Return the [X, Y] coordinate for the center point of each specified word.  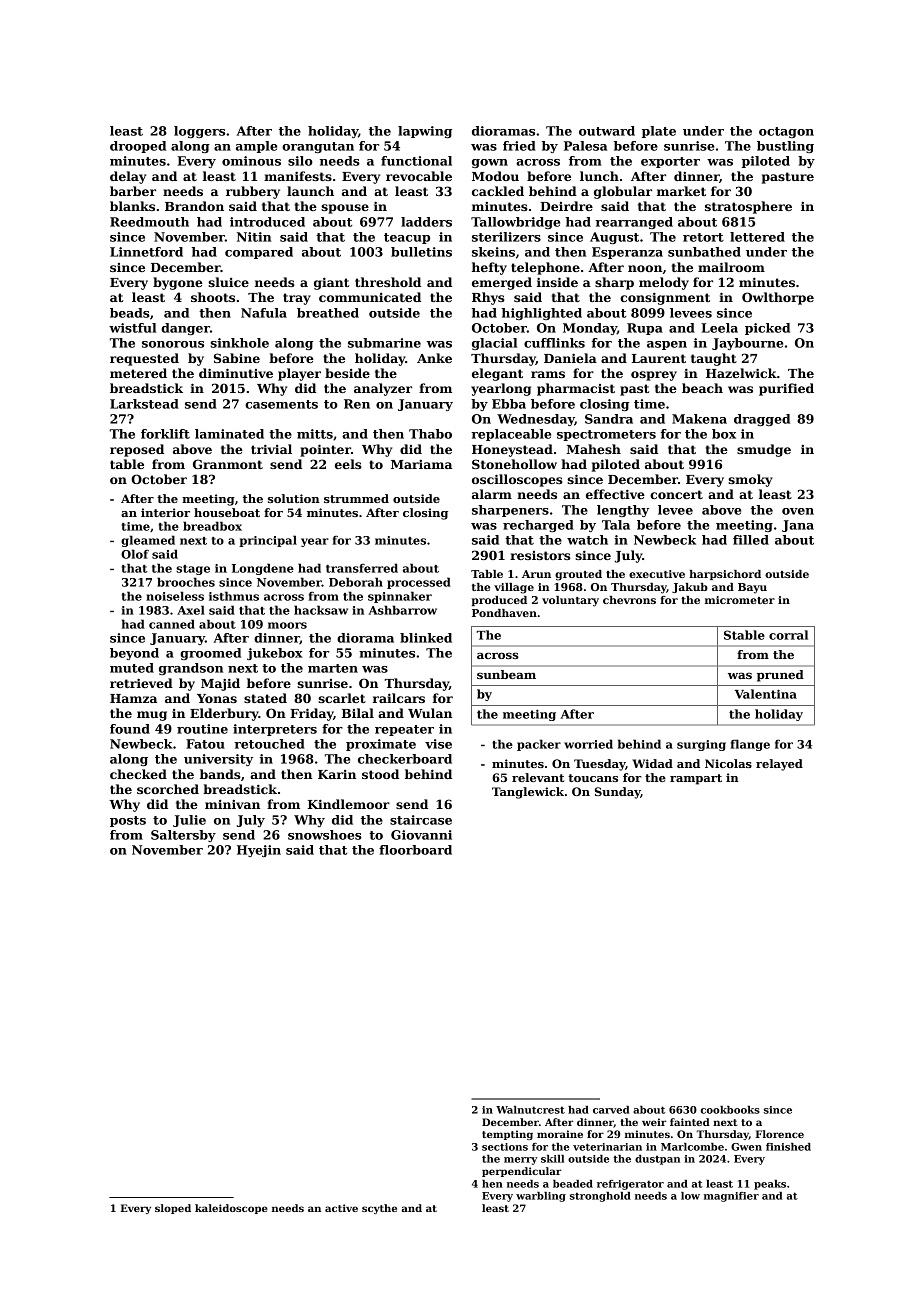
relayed [779, 765]
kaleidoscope [231, 1209]
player [299, 374]
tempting [507, 1135]
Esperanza [627, 253]
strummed [356, 498]
